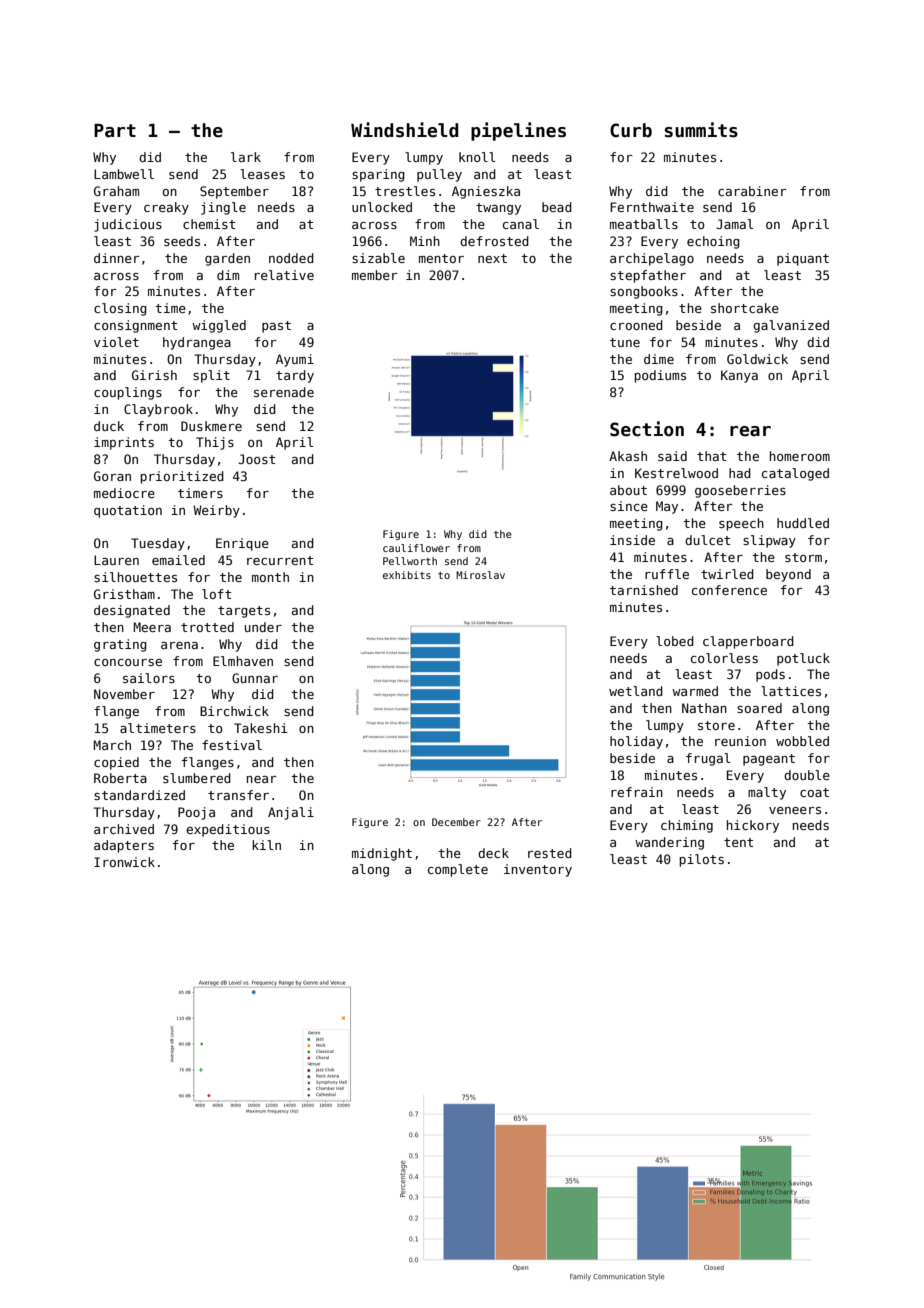  Describe the element at coordinates (644, 590) in the screenshot. I see `tarnished` at that location.
